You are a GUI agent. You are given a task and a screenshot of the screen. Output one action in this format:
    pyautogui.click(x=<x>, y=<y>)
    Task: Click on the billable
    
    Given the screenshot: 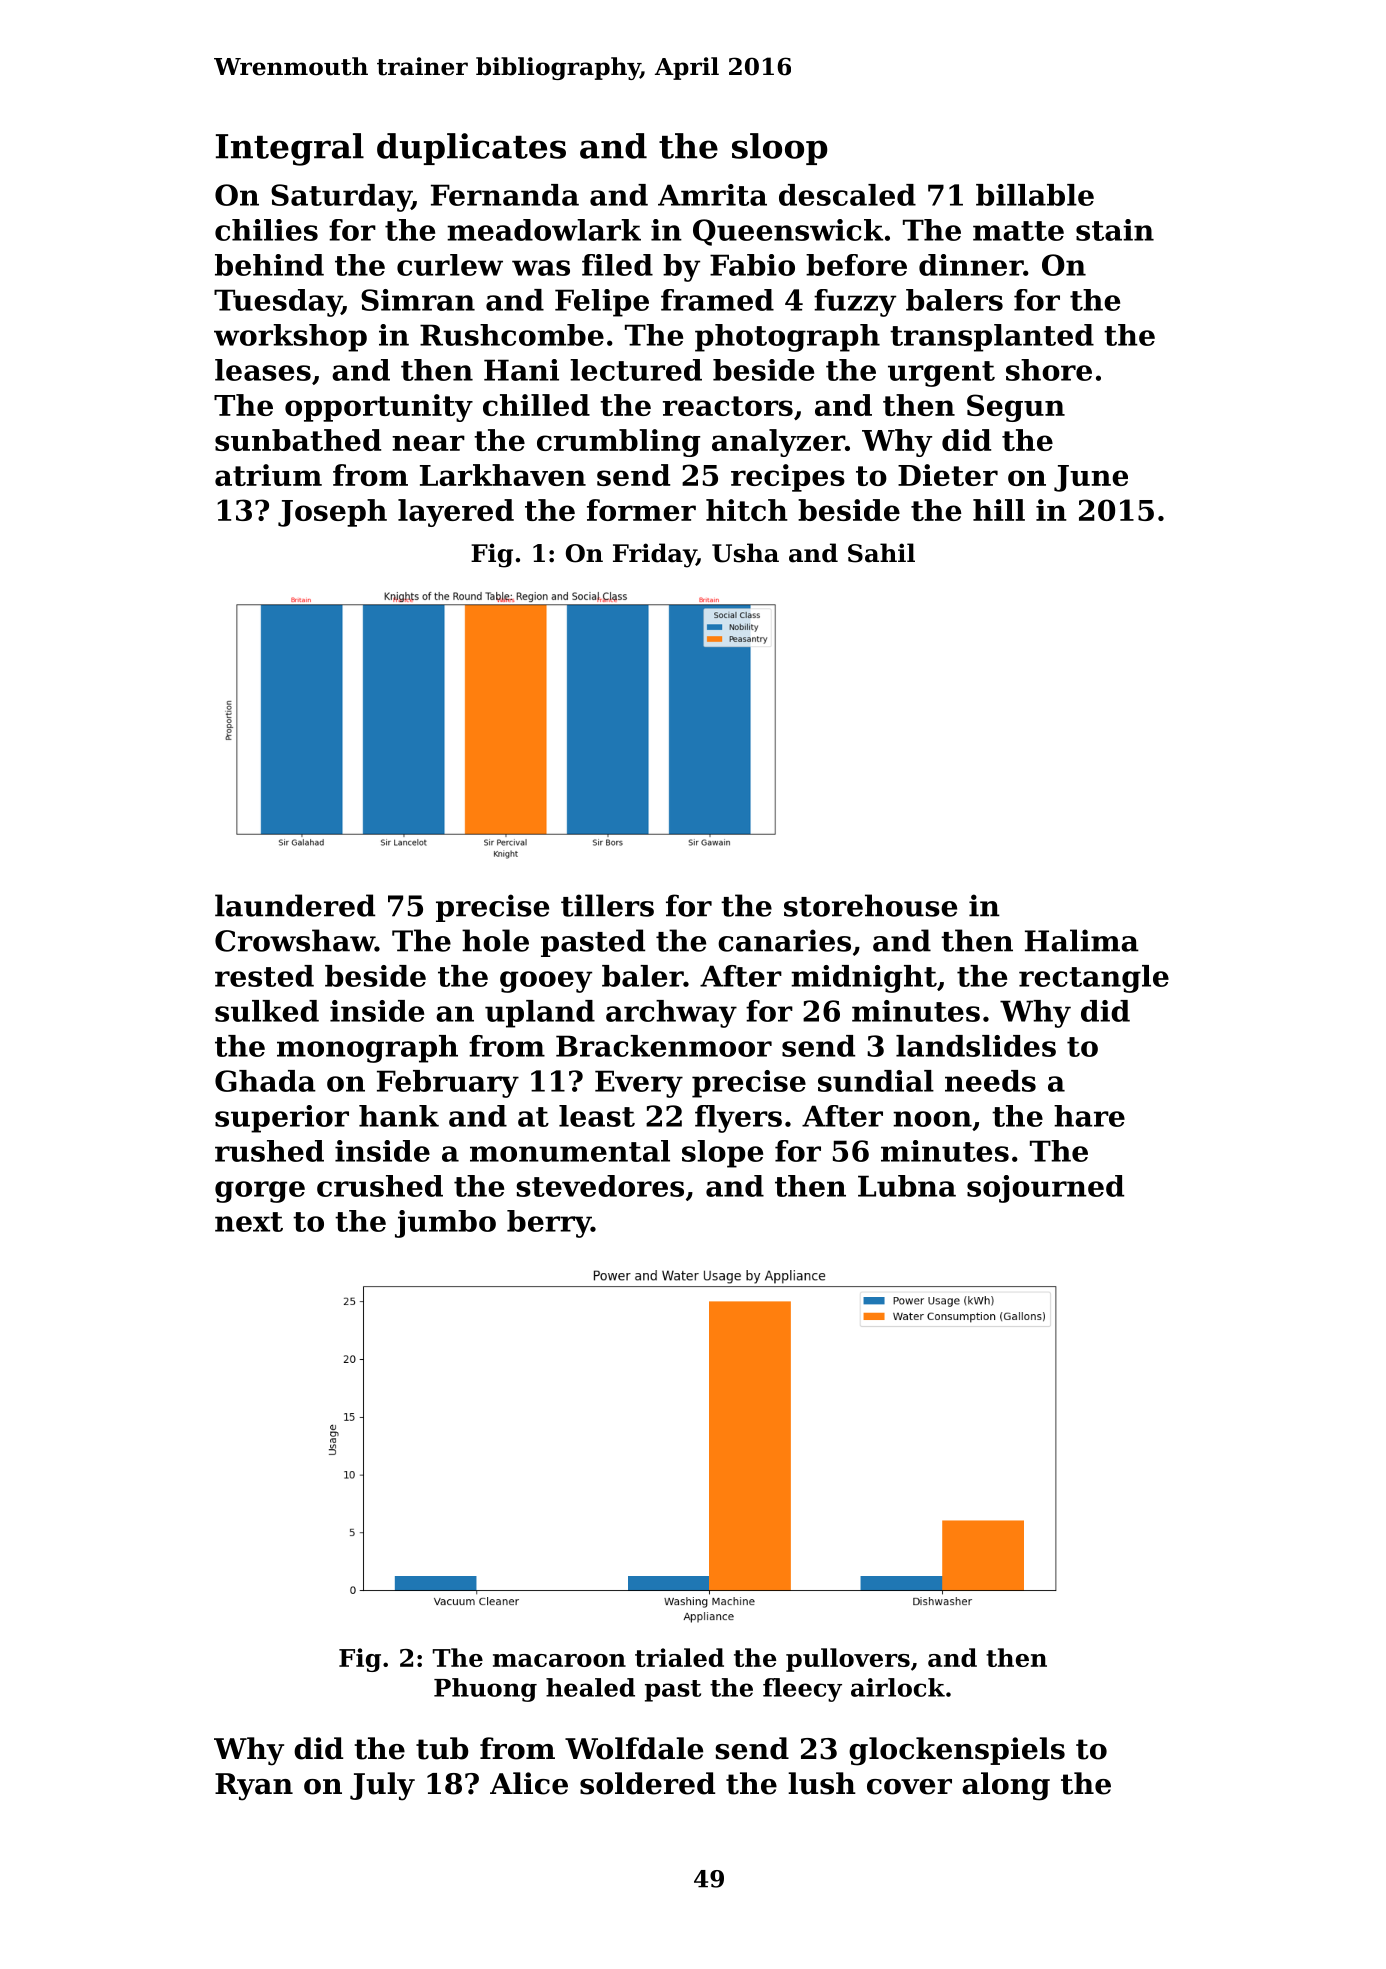 What is the action you would take?
    pyautogui.click(x=1035, y=195)
